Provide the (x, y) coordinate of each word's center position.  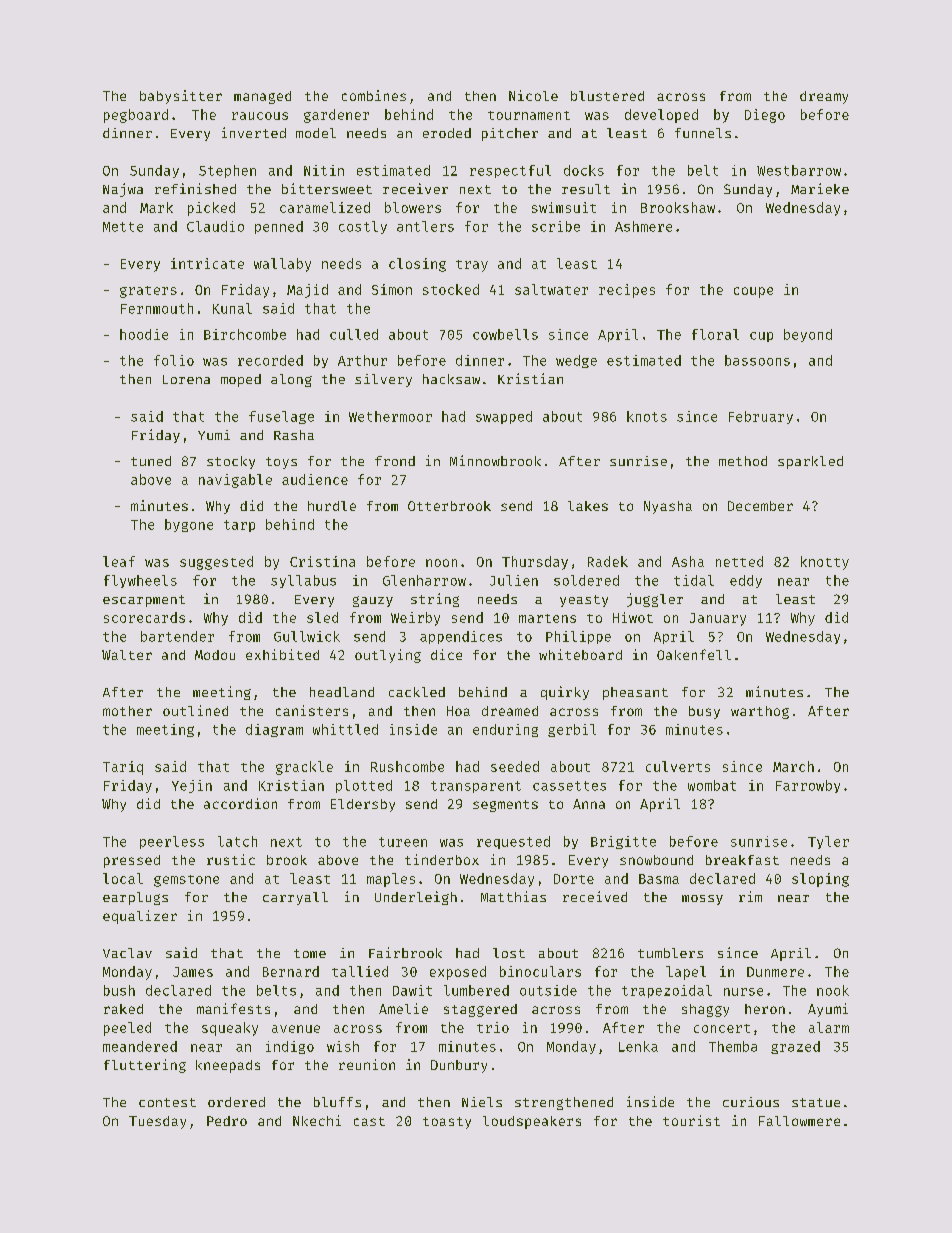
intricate (207, 263)
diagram (274, 730)
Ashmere (643, 226)
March (793, 766)
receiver (415, 188)
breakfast (742, 860)
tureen (403, 842)
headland (342, 692)
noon (441, 563)
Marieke (820, 188)
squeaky (230, 1029)
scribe (556, 226)
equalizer (140, 917)
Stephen (227, 171)
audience (315, 479)
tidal (694, 580)
